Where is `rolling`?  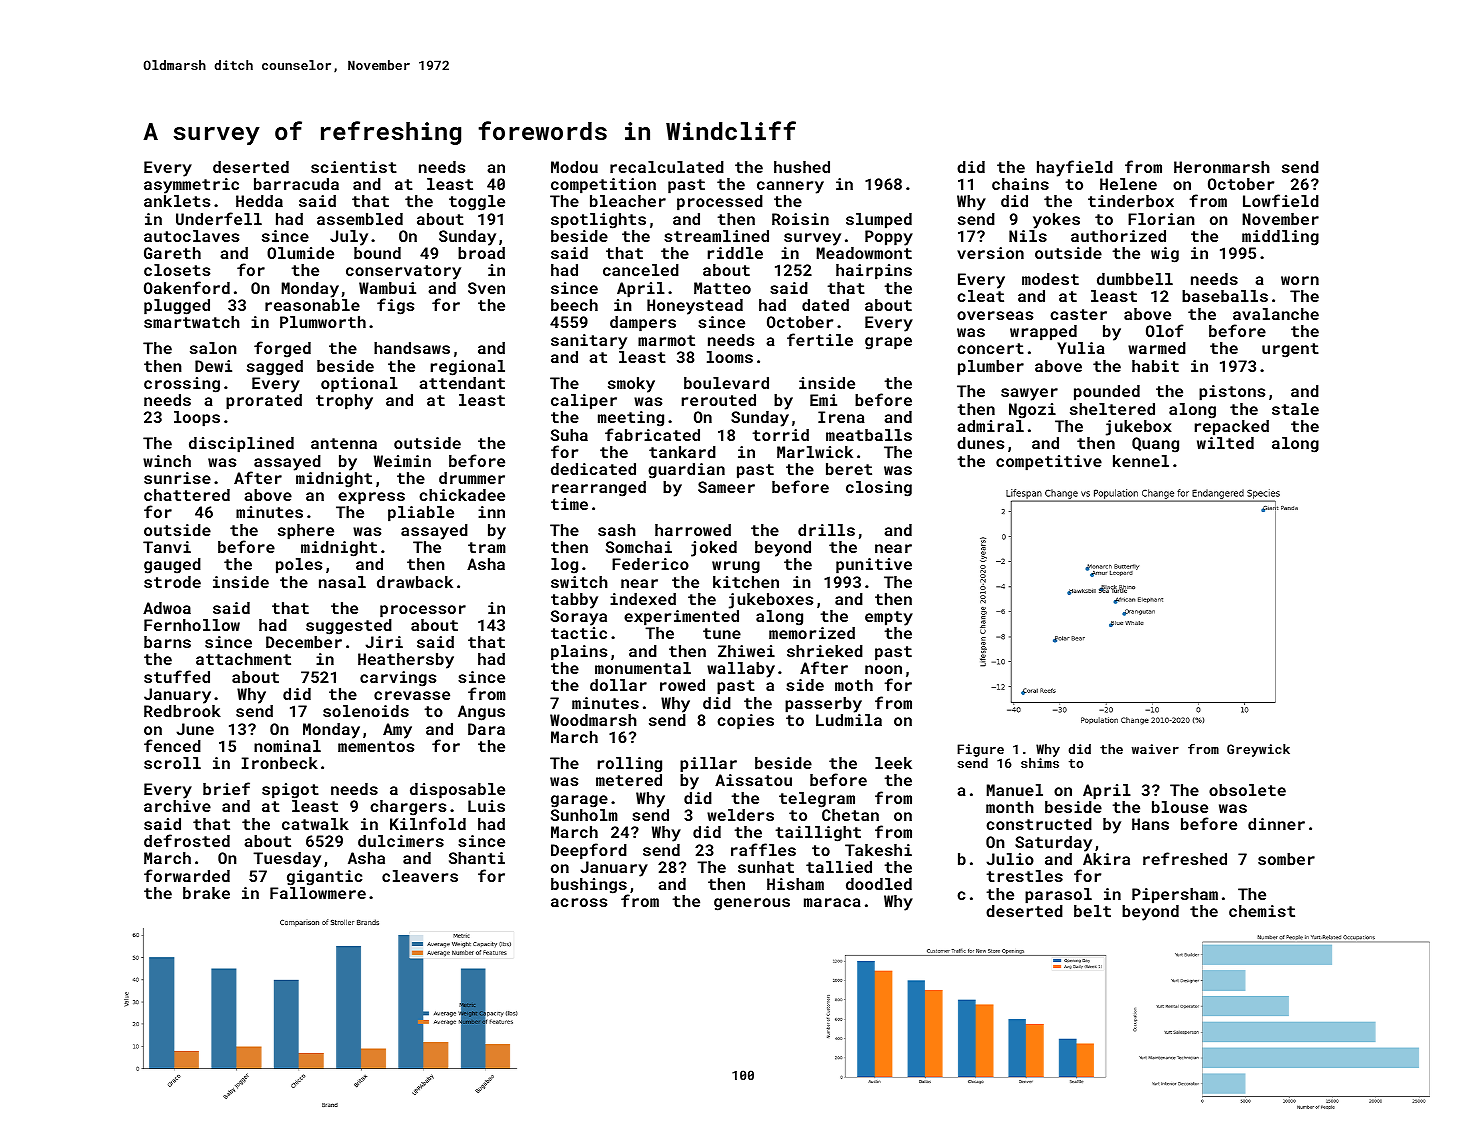 rolling is located at coordinates (630, 765).
